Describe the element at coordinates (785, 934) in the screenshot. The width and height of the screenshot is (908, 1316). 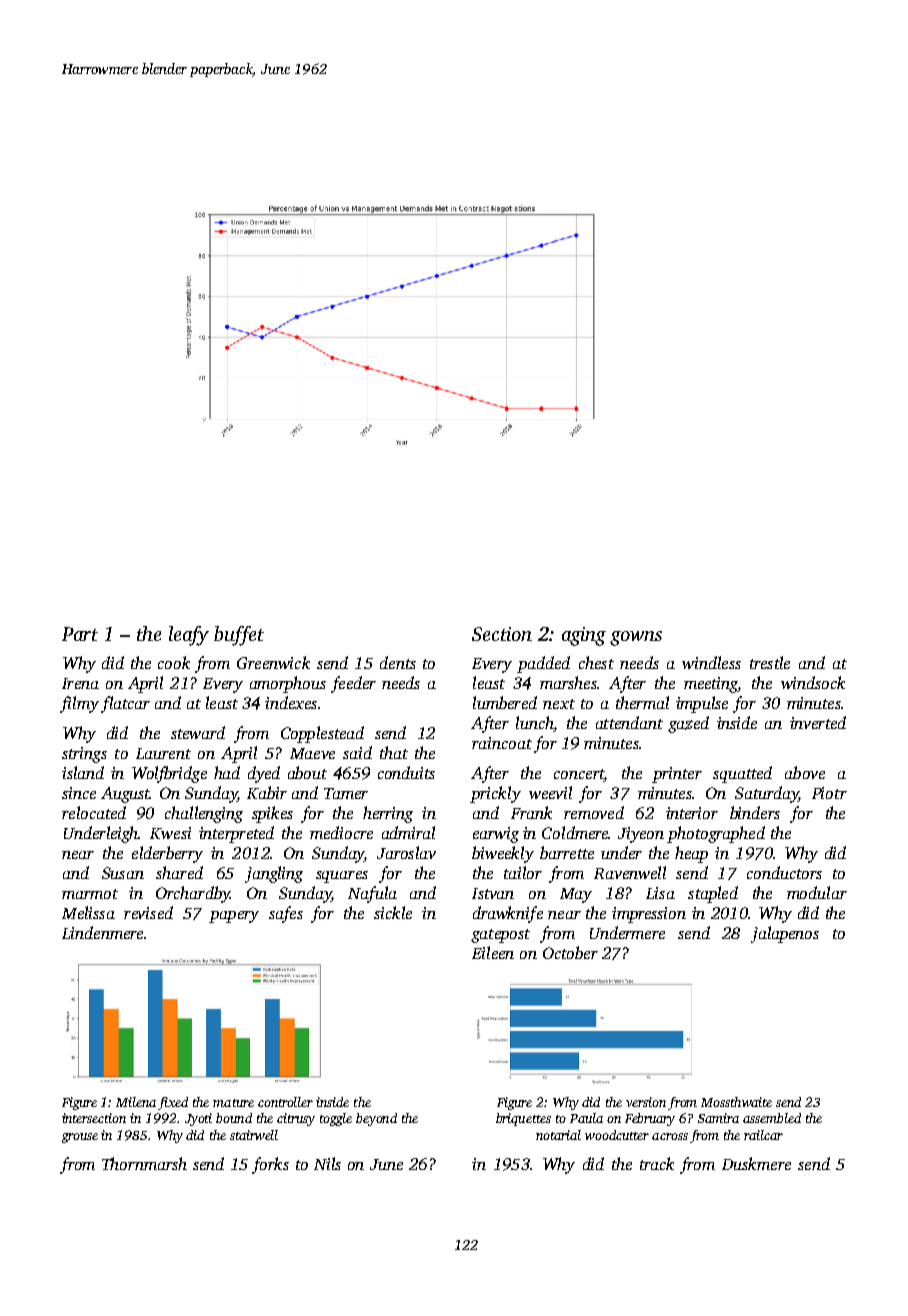
I see `jalapenos` at that location.
